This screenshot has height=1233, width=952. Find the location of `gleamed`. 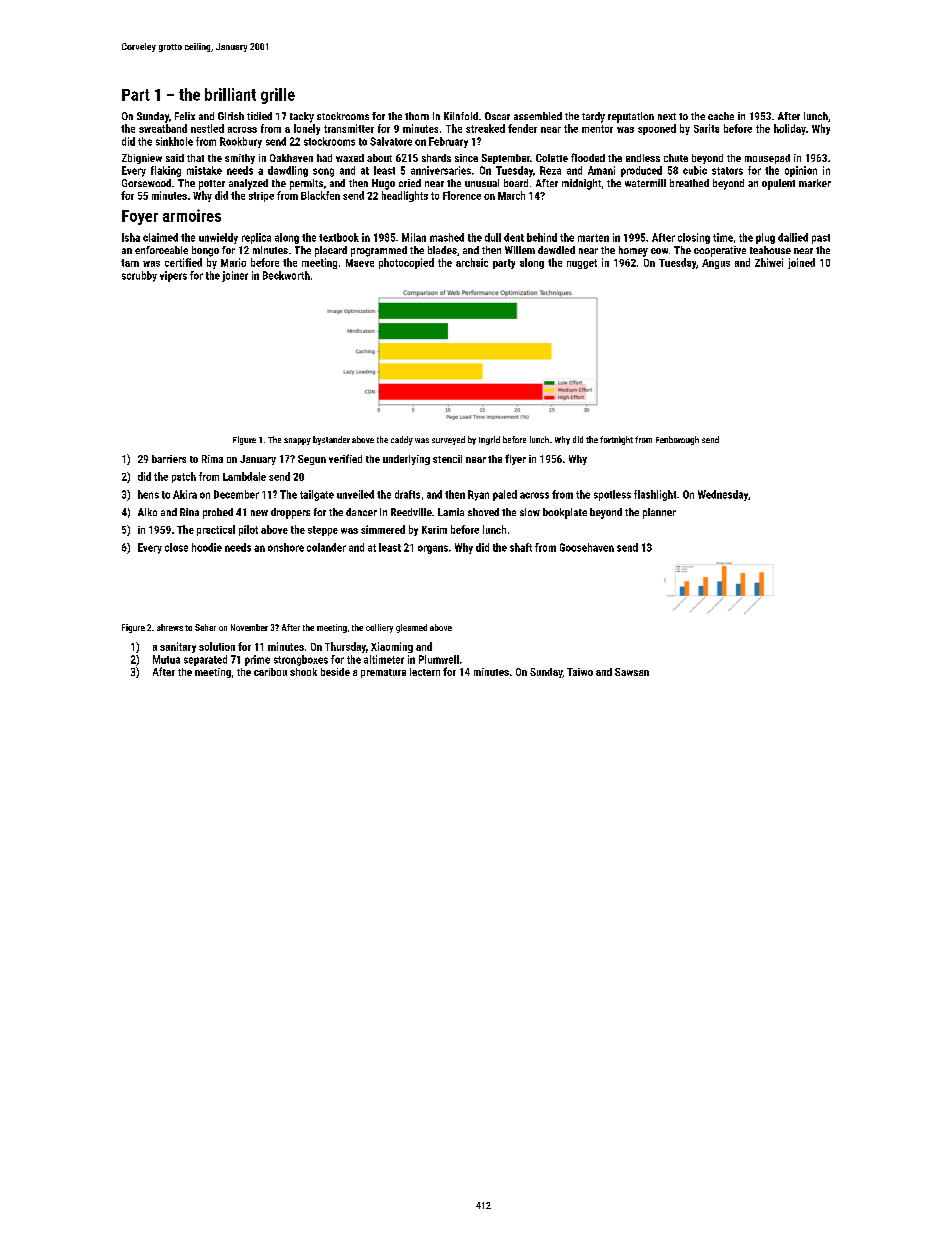

gleamed is located at coordinates (411, 628).
